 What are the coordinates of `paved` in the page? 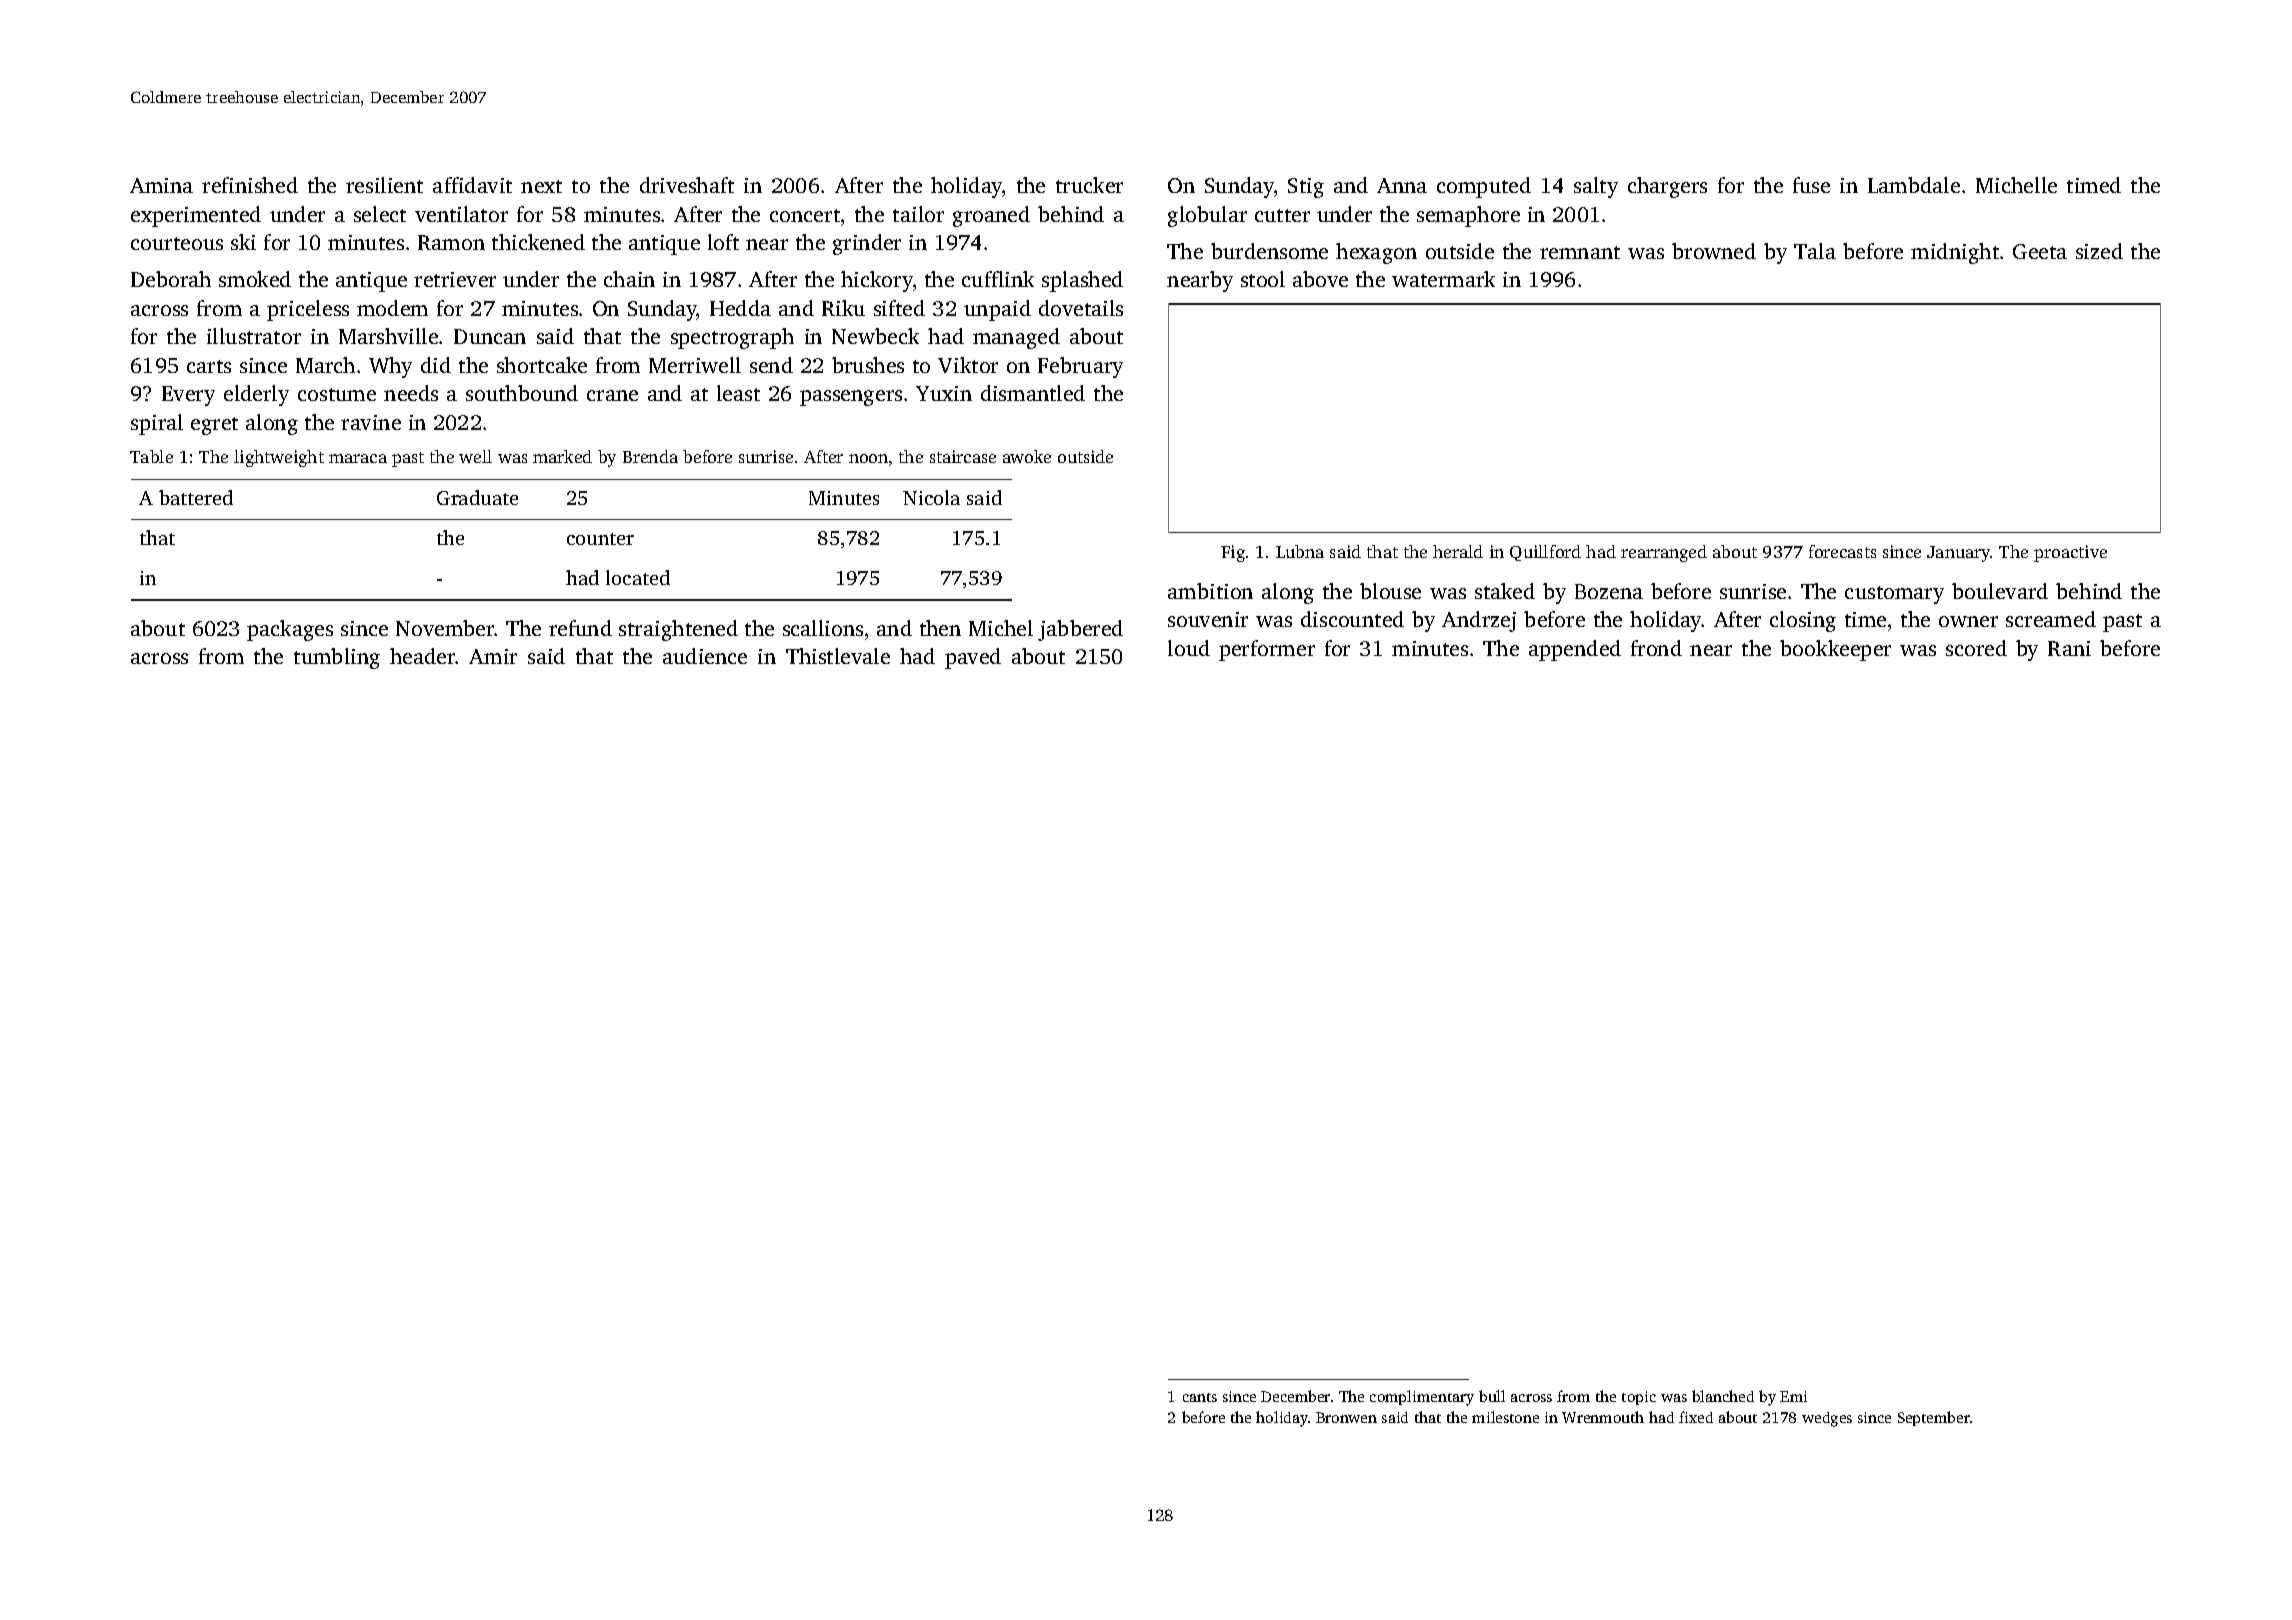 It's located at (973, 658).
